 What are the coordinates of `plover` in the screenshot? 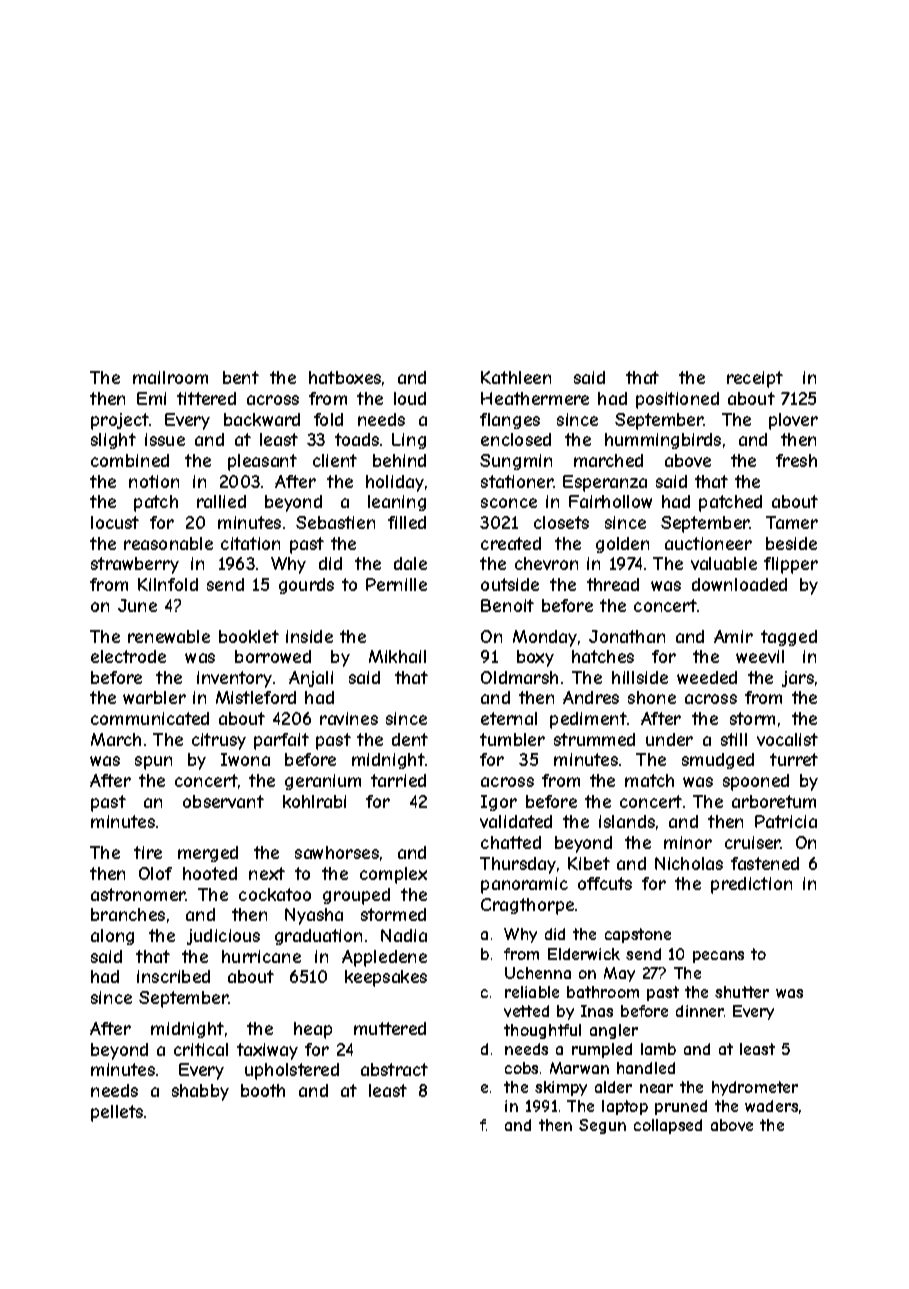 It's located at (793, 421).
